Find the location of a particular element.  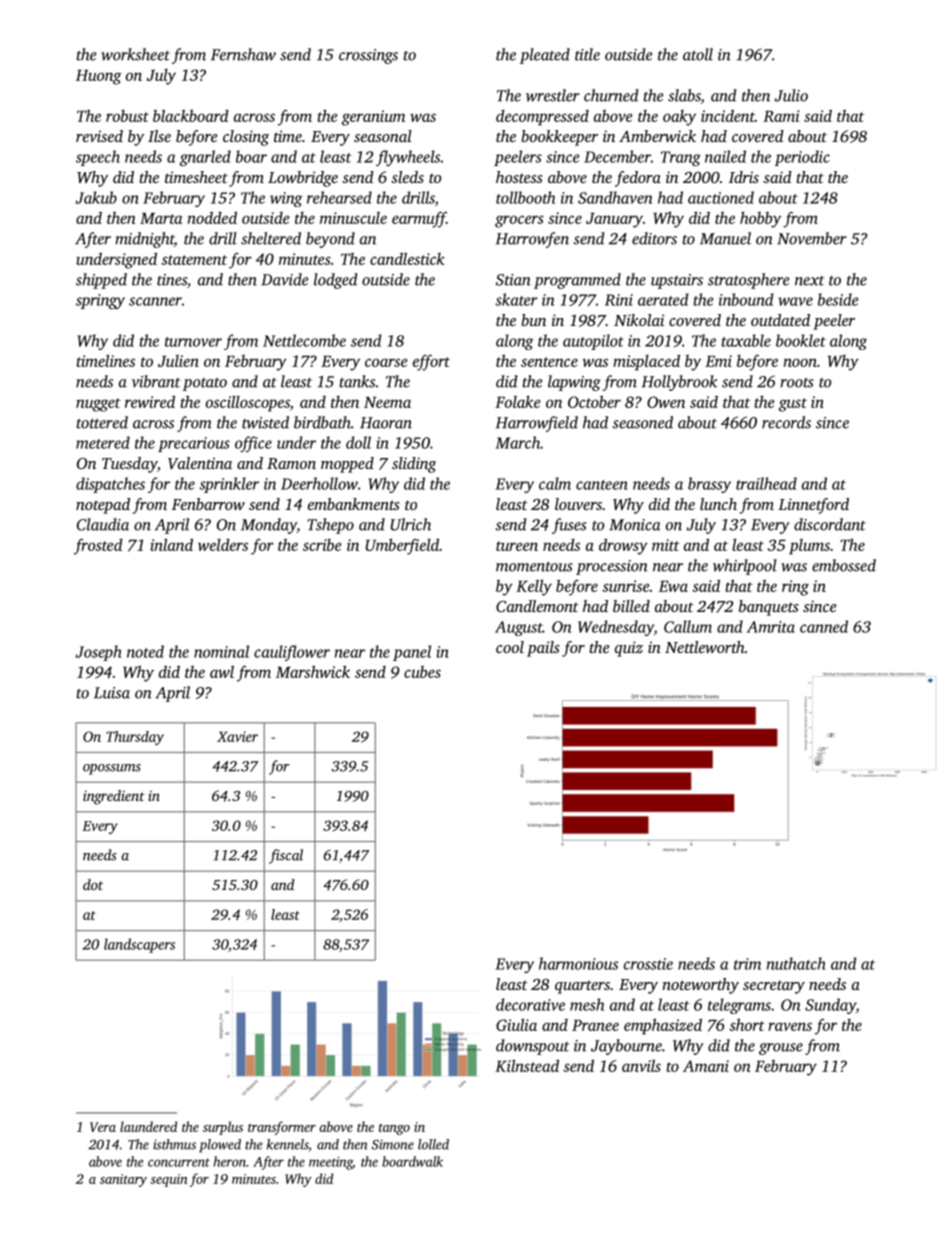

closing is located at coordinates (246, 138).
